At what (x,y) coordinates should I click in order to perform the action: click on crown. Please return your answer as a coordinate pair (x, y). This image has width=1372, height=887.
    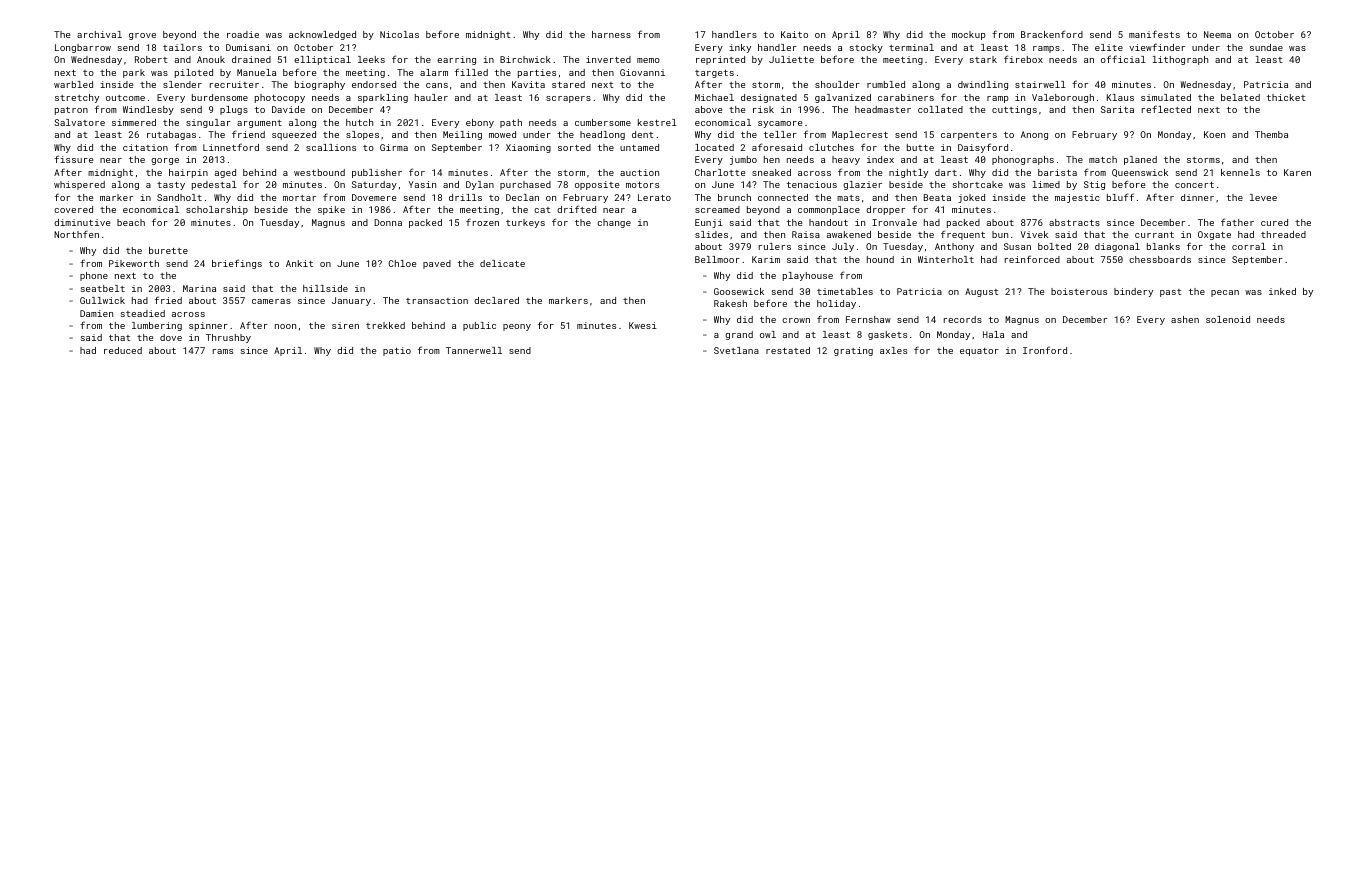
    Looking at the image, I should click on (796, 320).
